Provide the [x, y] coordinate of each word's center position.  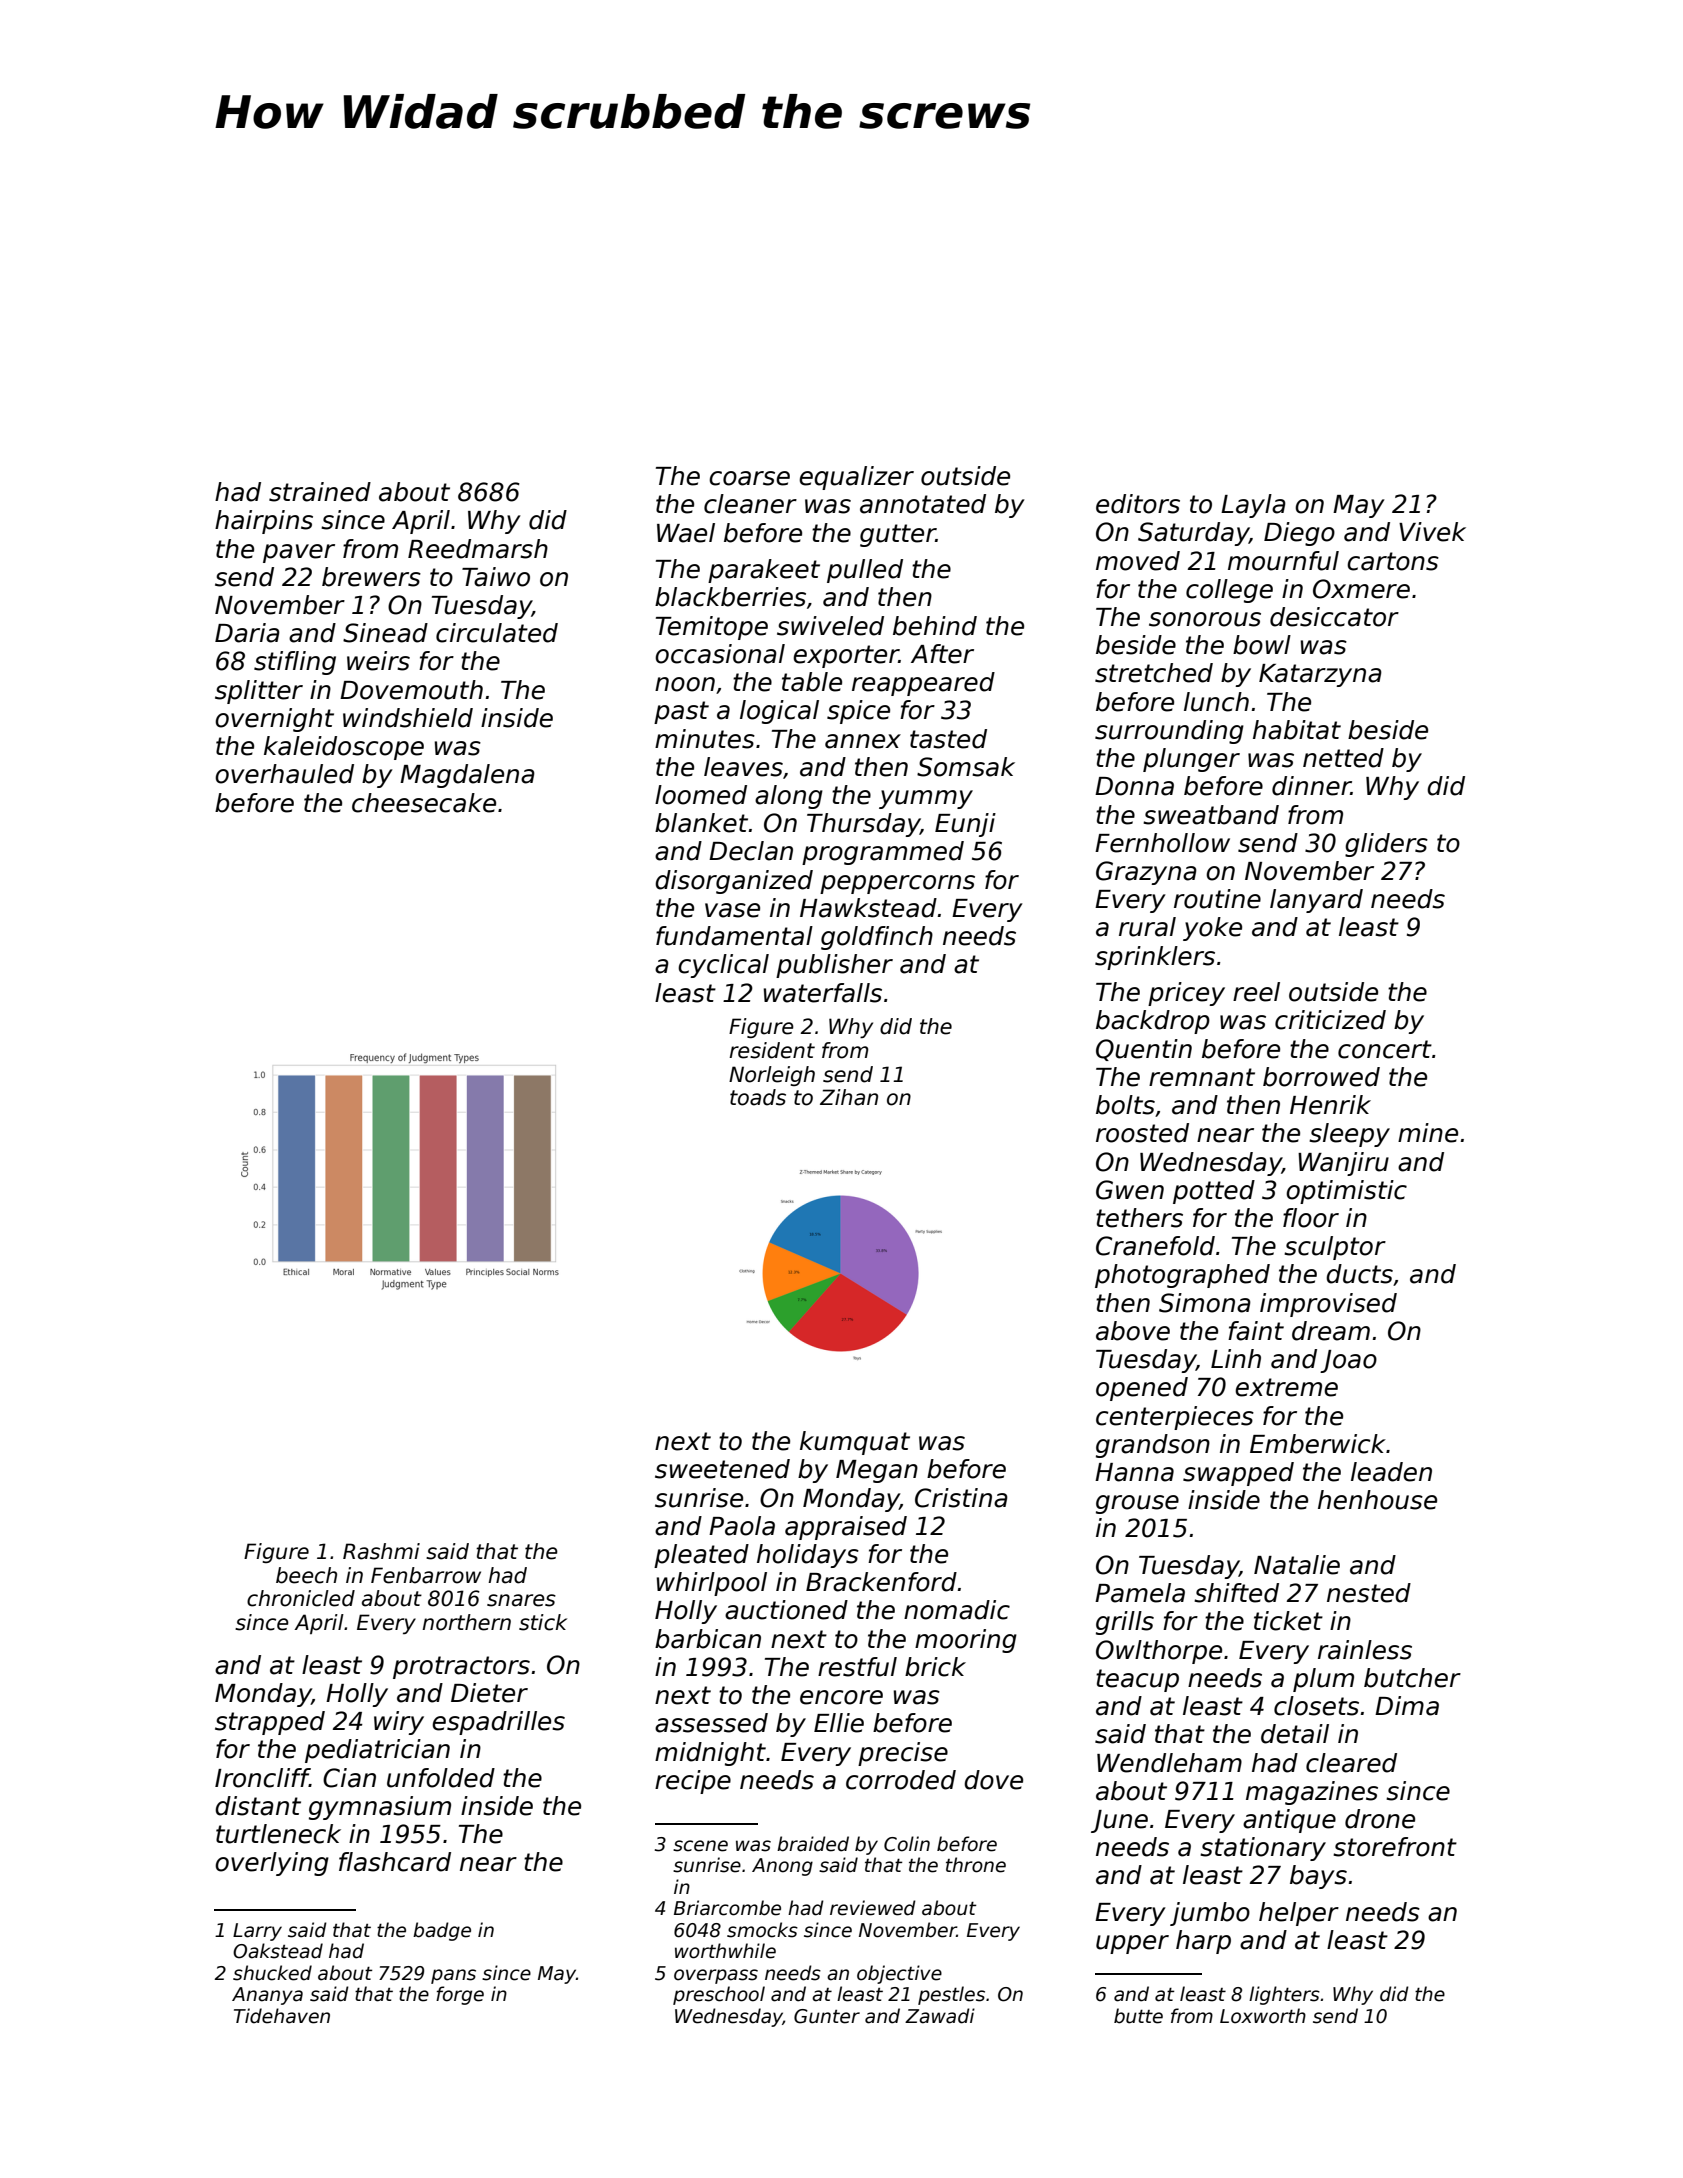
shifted [1236, 1593]
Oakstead [278, 1951]
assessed [711, 1723]
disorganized [734, 882]
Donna [1134, 786]
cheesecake [424, 803]
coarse [749, 478]
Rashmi [381, 1551]
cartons [1393, 561]
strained [320, 492]
